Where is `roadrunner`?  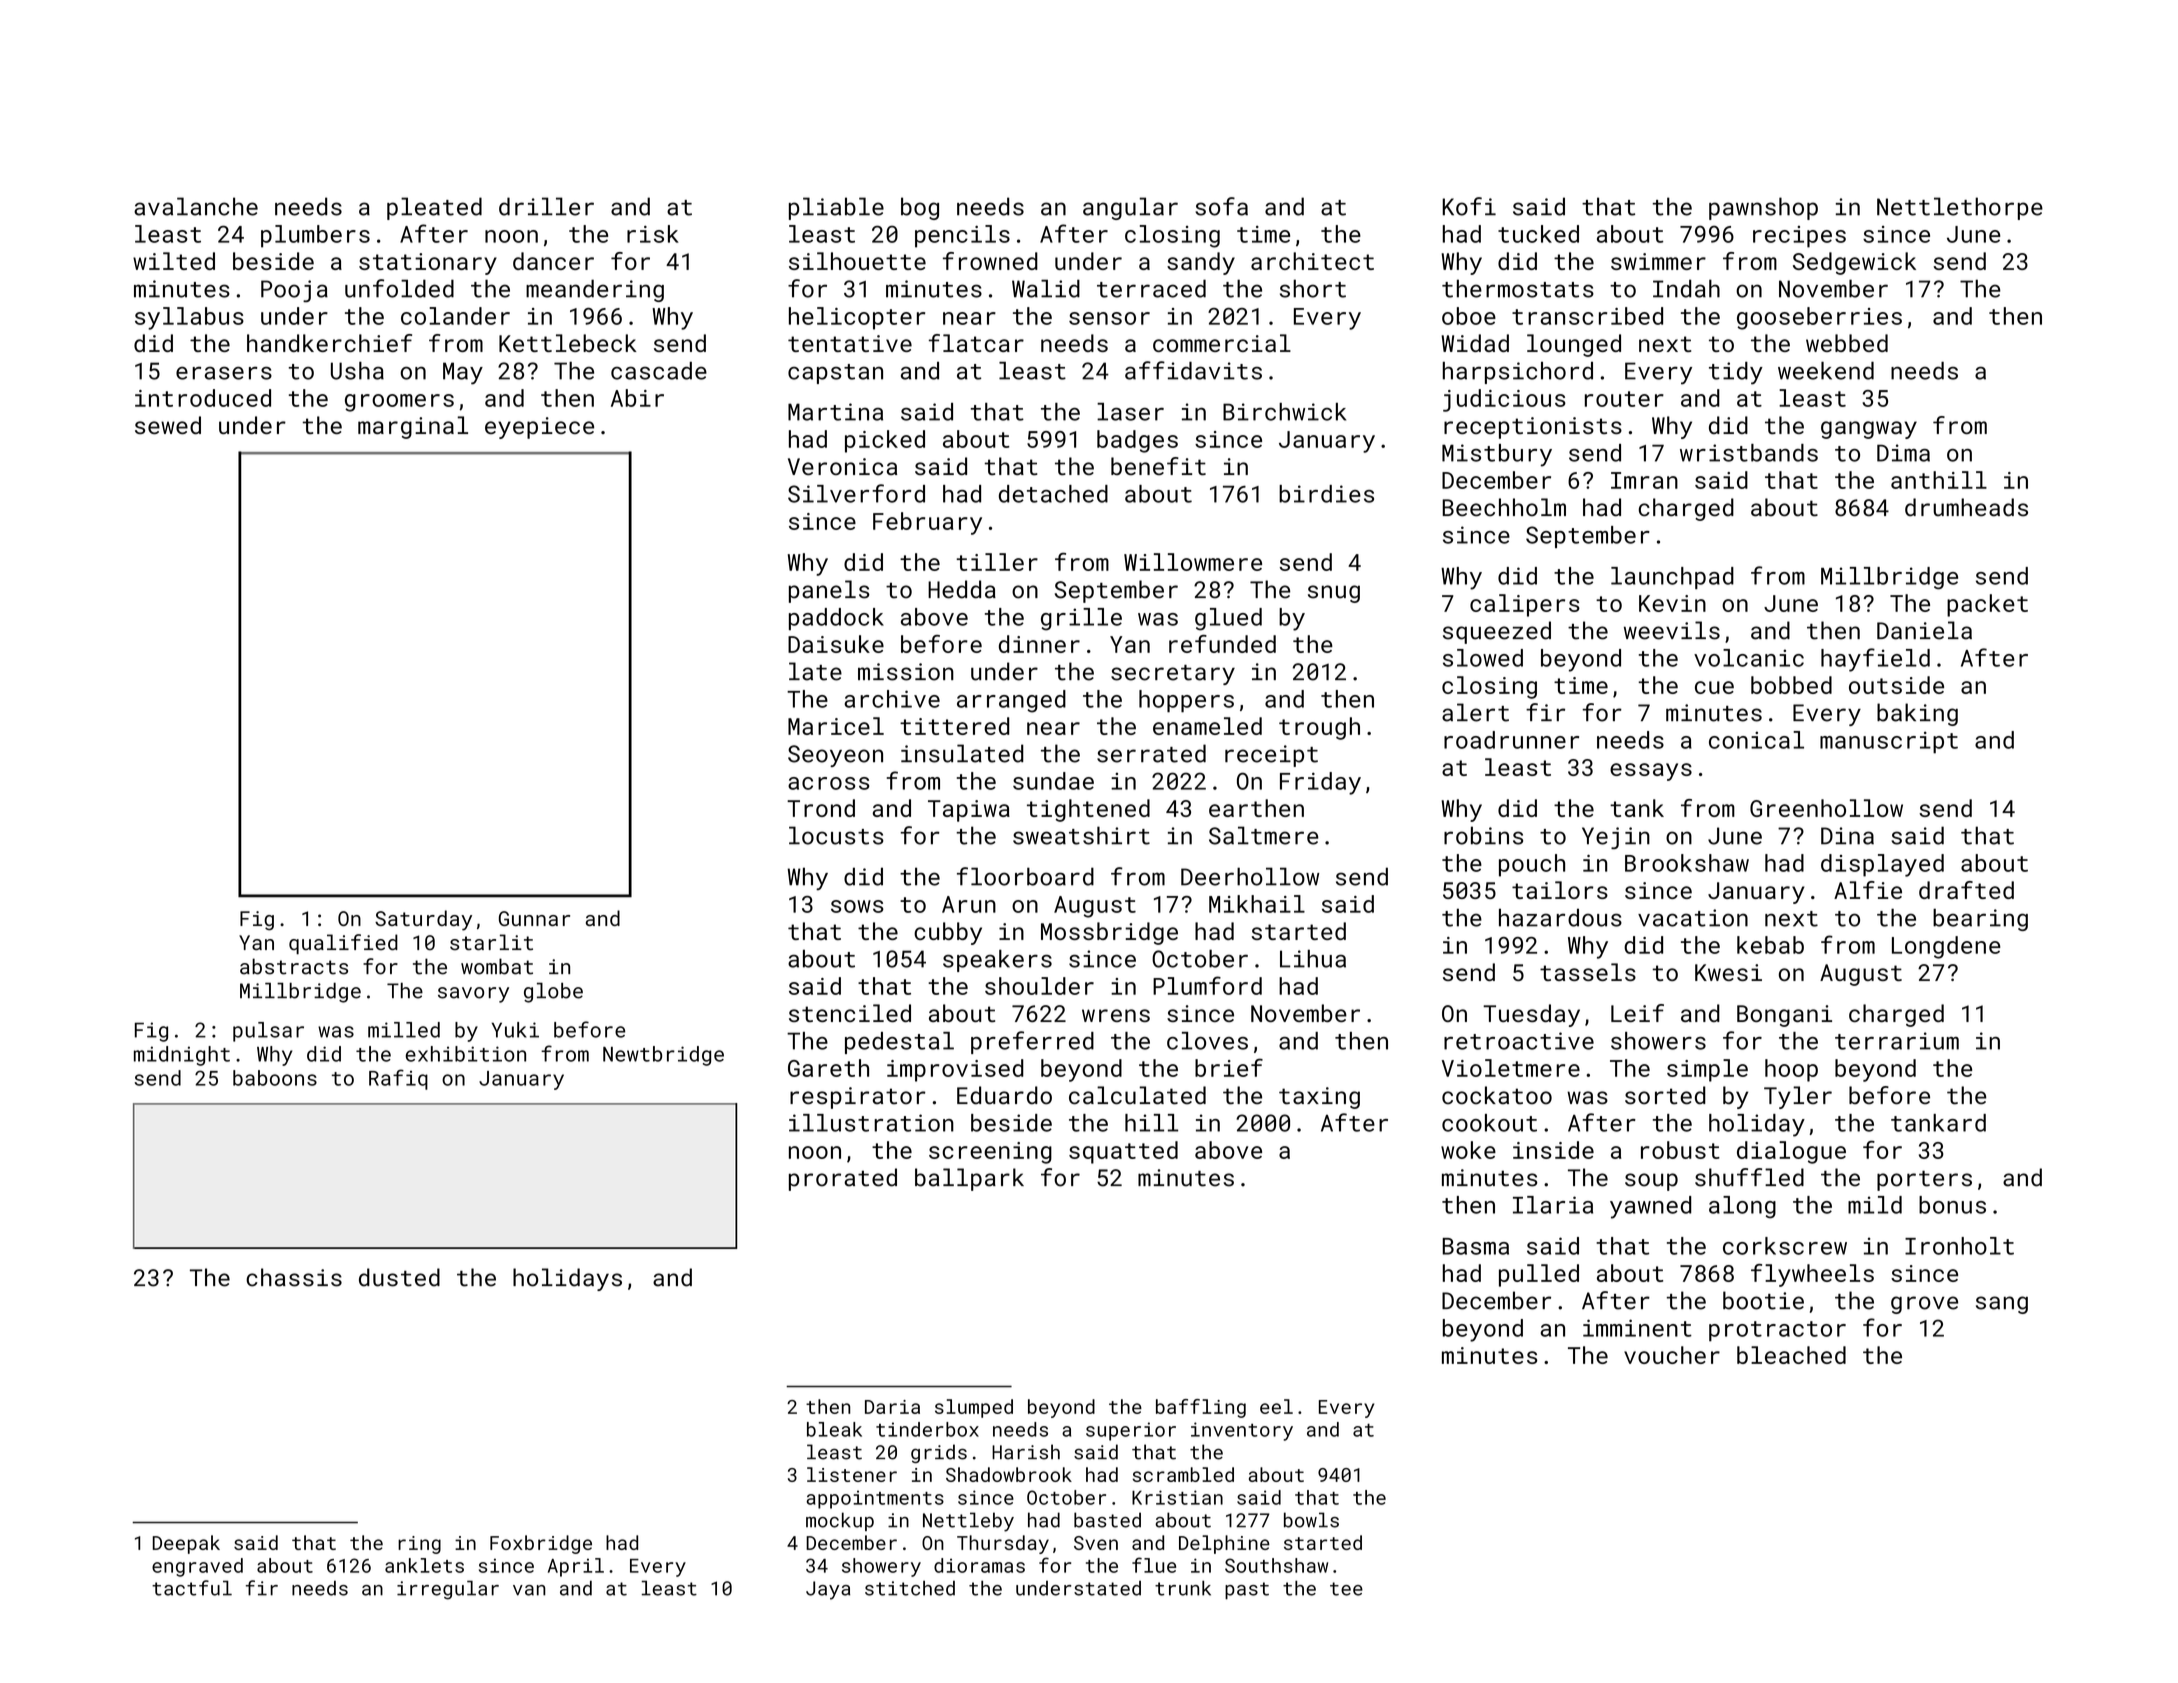 roadrunner is located at coordinates (1511, 740).
